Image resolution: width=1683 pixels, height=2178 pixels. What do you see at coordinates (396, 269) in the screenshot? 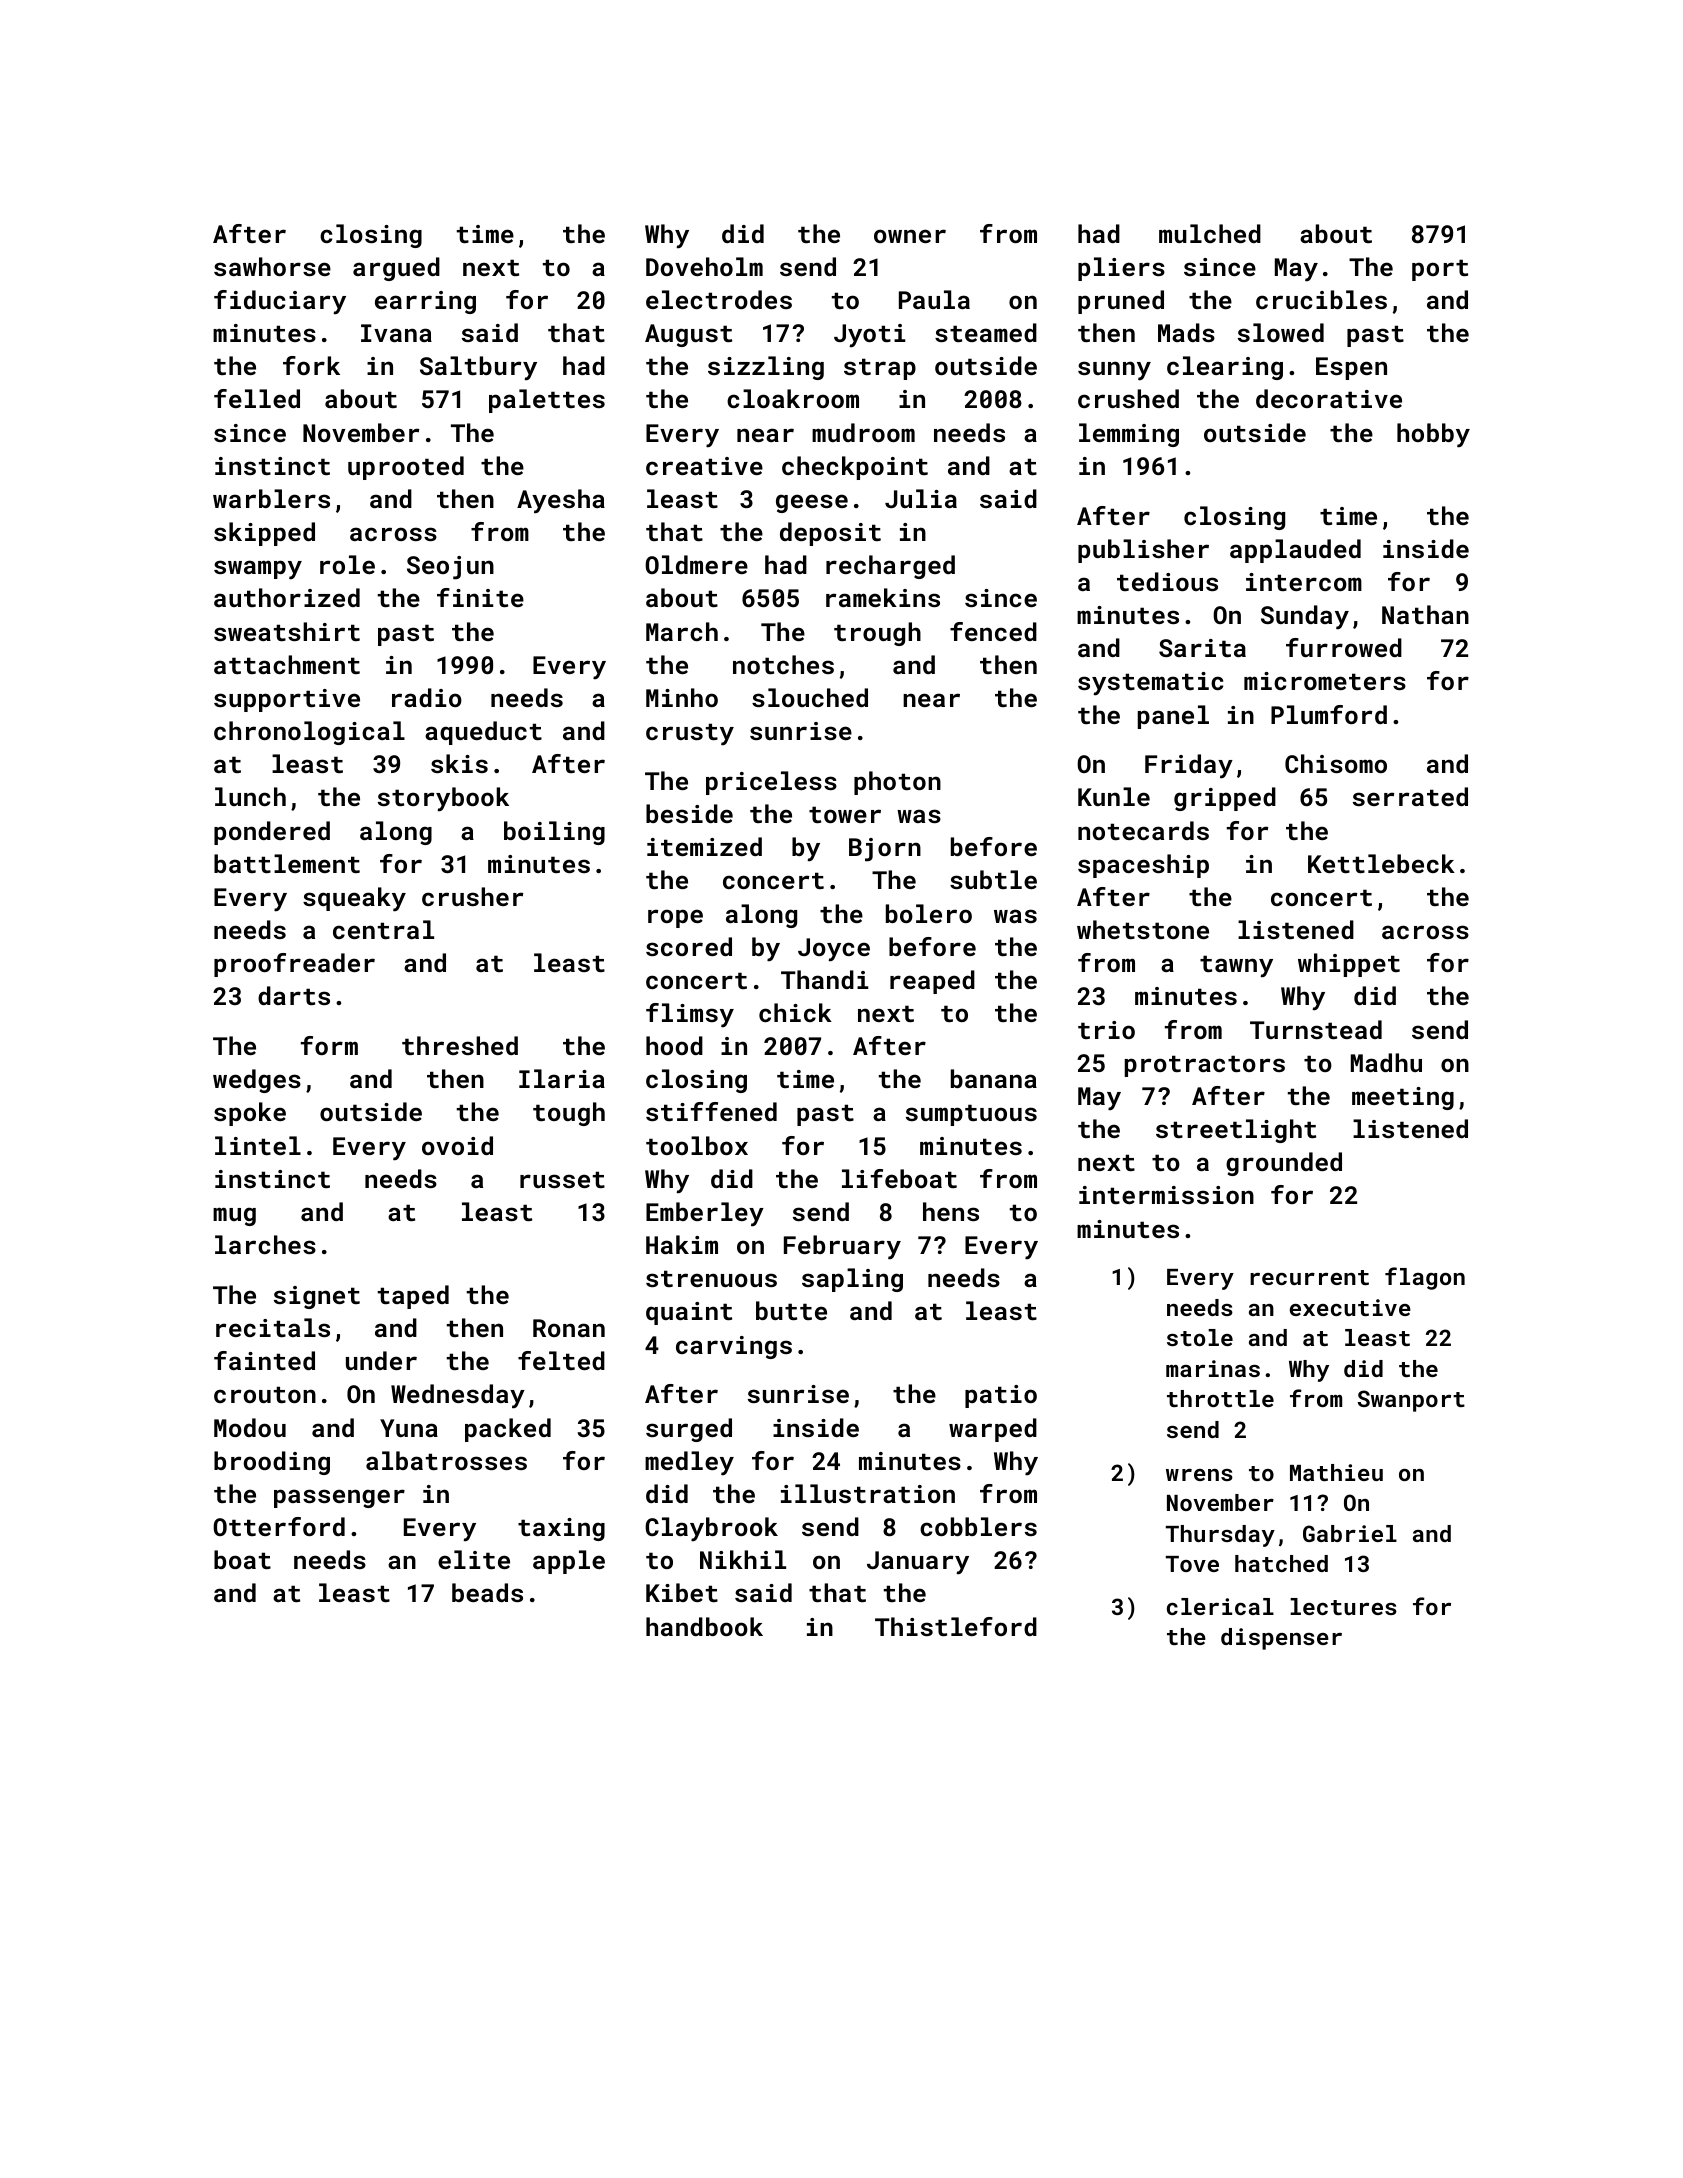
I see `argued` at bounding box center [396, 269].
